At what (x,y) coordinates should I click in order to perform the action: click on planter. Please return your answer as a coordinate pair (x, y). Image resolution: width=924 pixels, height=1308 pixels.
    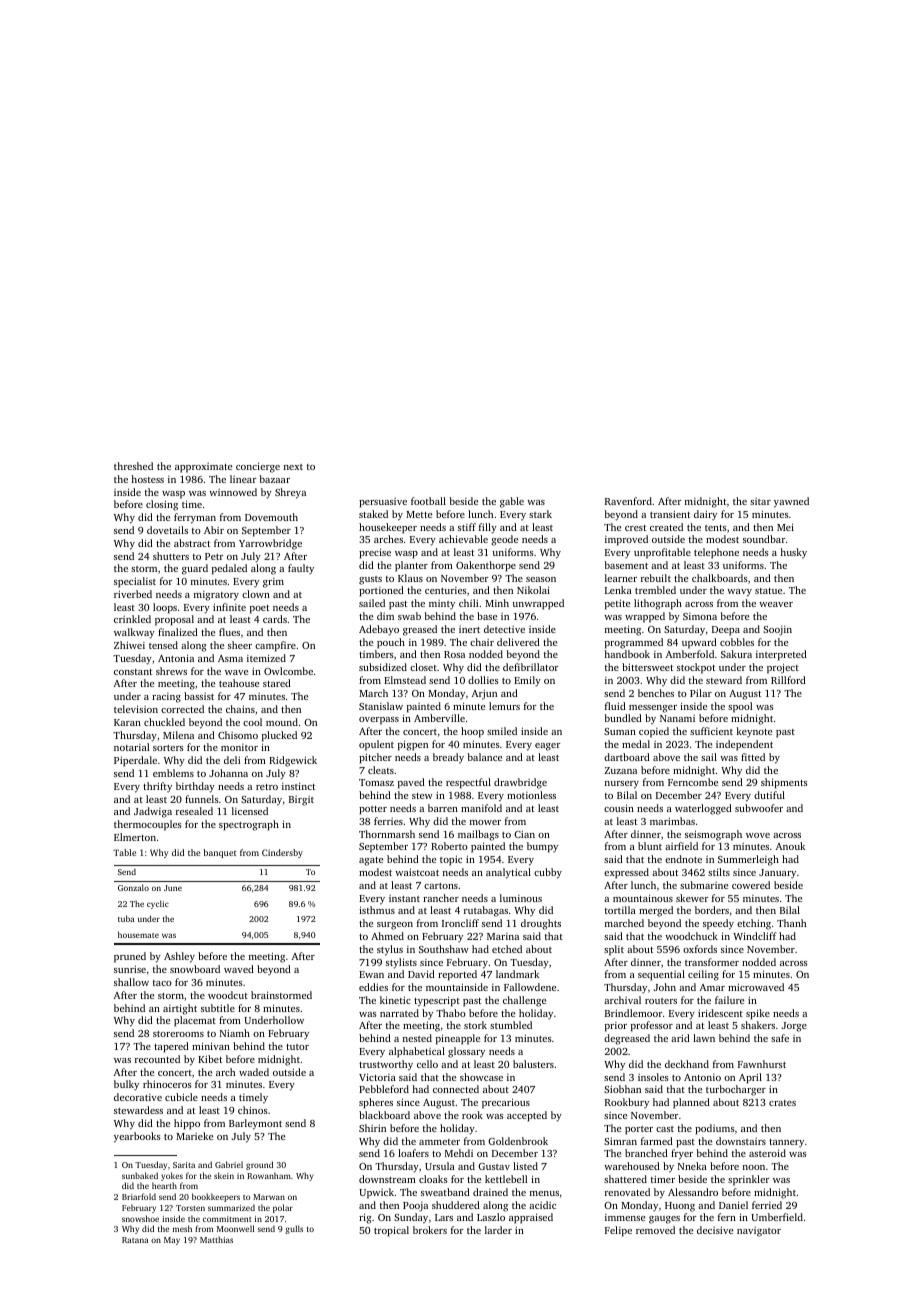
    Looking at the image, I should click on (411, 566).
